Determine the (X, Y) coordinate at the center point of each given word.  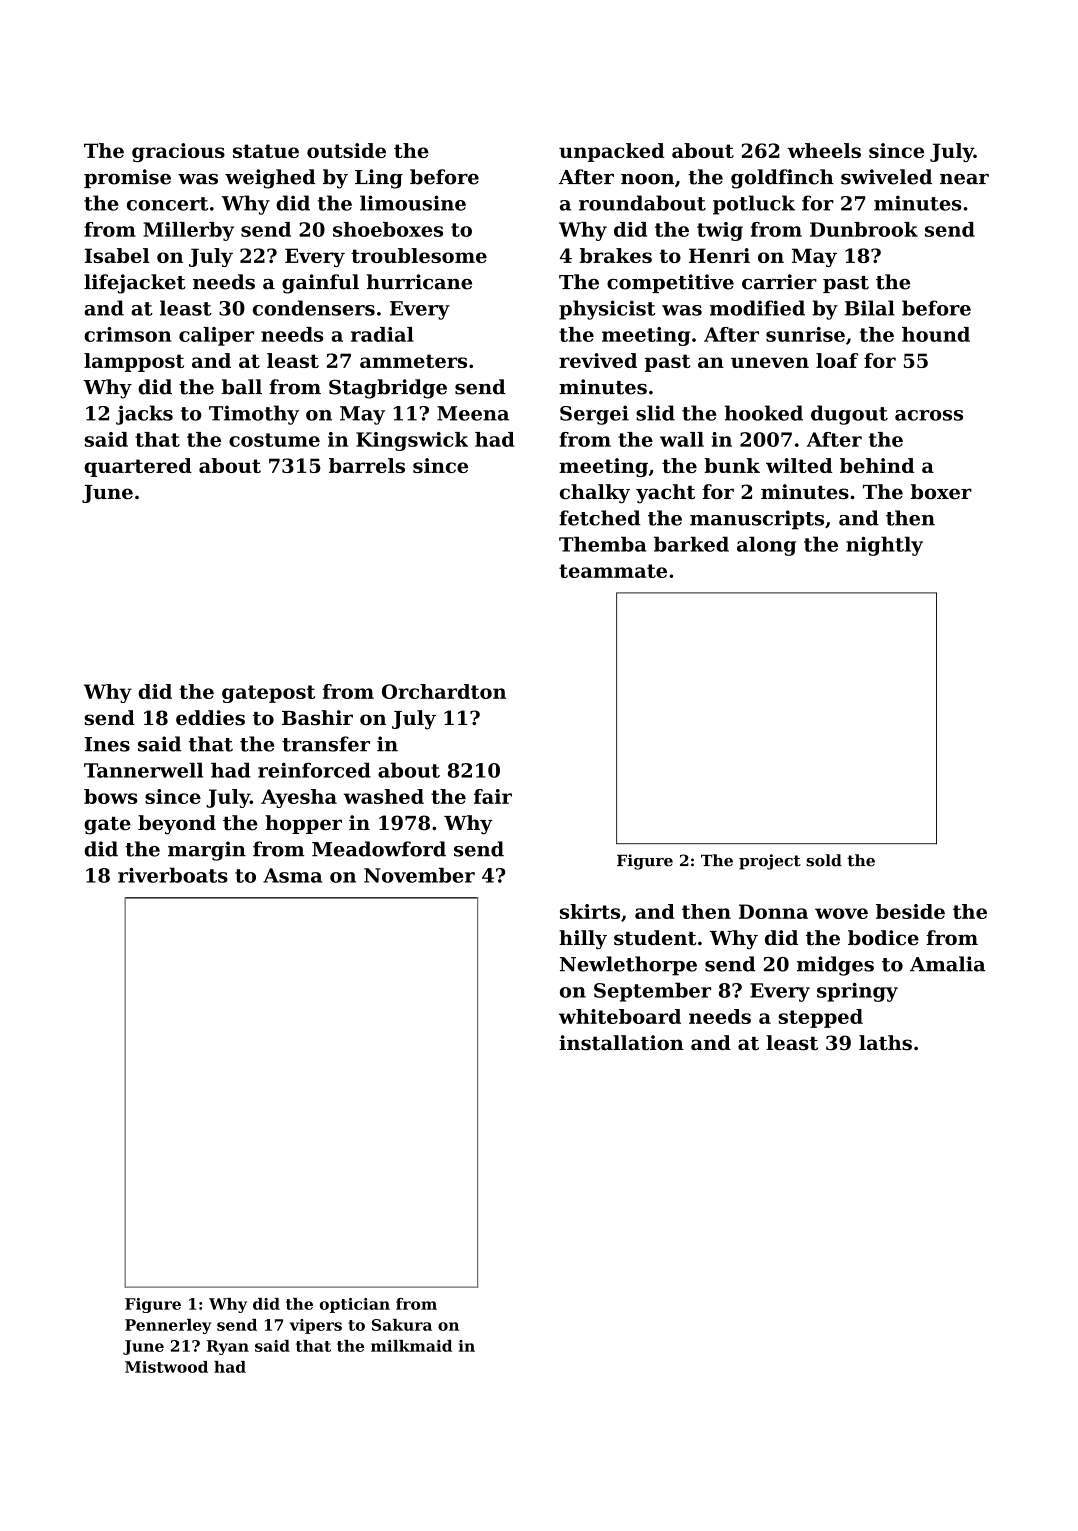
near (964, 179)
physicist (607, 310)
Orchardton (444, 691)
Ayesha (299, 798)
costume (274, 440)
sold (824, 860)
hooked (764, 413)
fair (493, 796)
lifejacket (135, 284)
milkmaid (411, 1346)
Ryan (228, 1347)
